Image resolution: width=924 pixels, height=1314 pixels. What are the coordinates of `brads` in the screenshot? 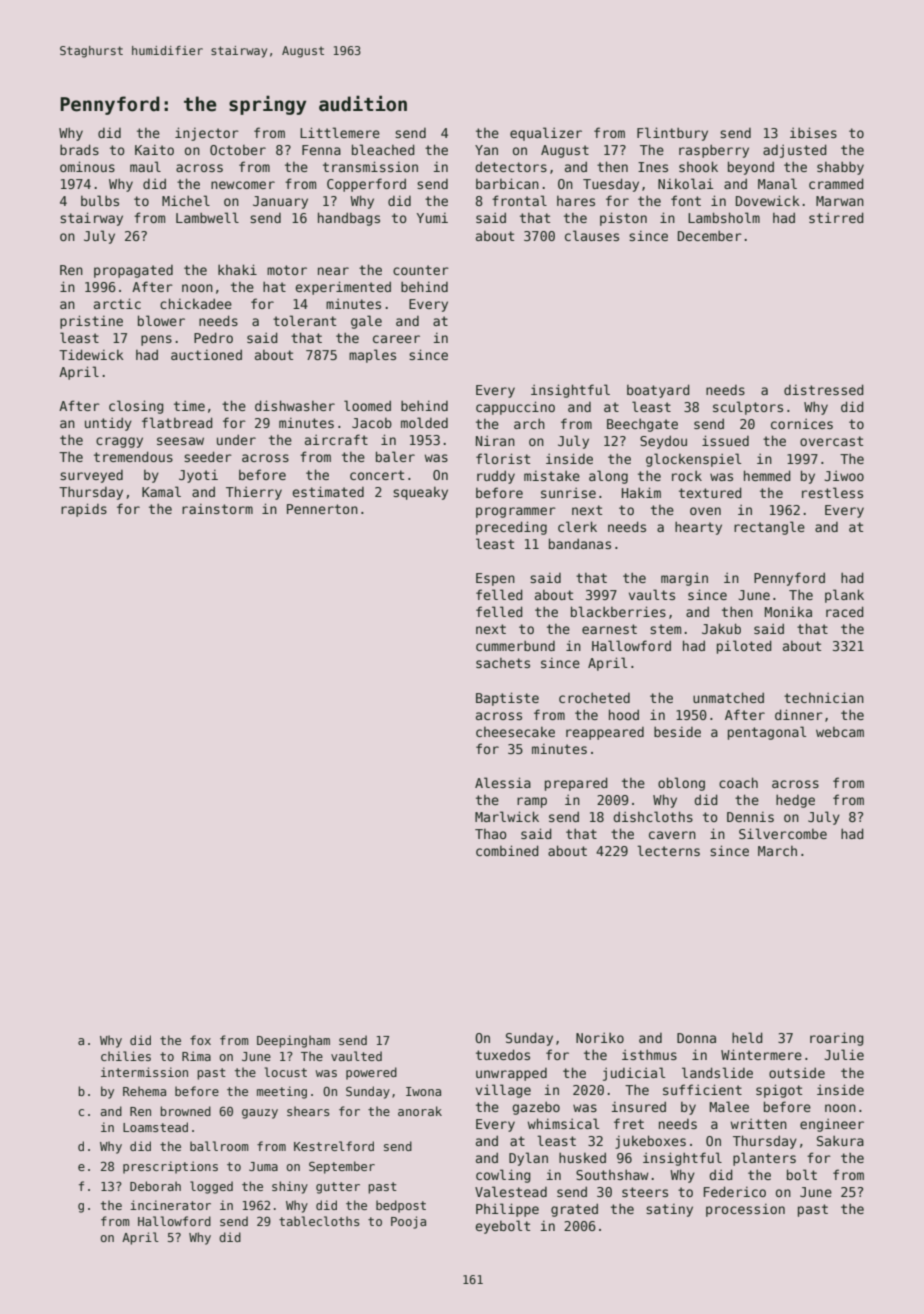 It's located at (79, 149).
